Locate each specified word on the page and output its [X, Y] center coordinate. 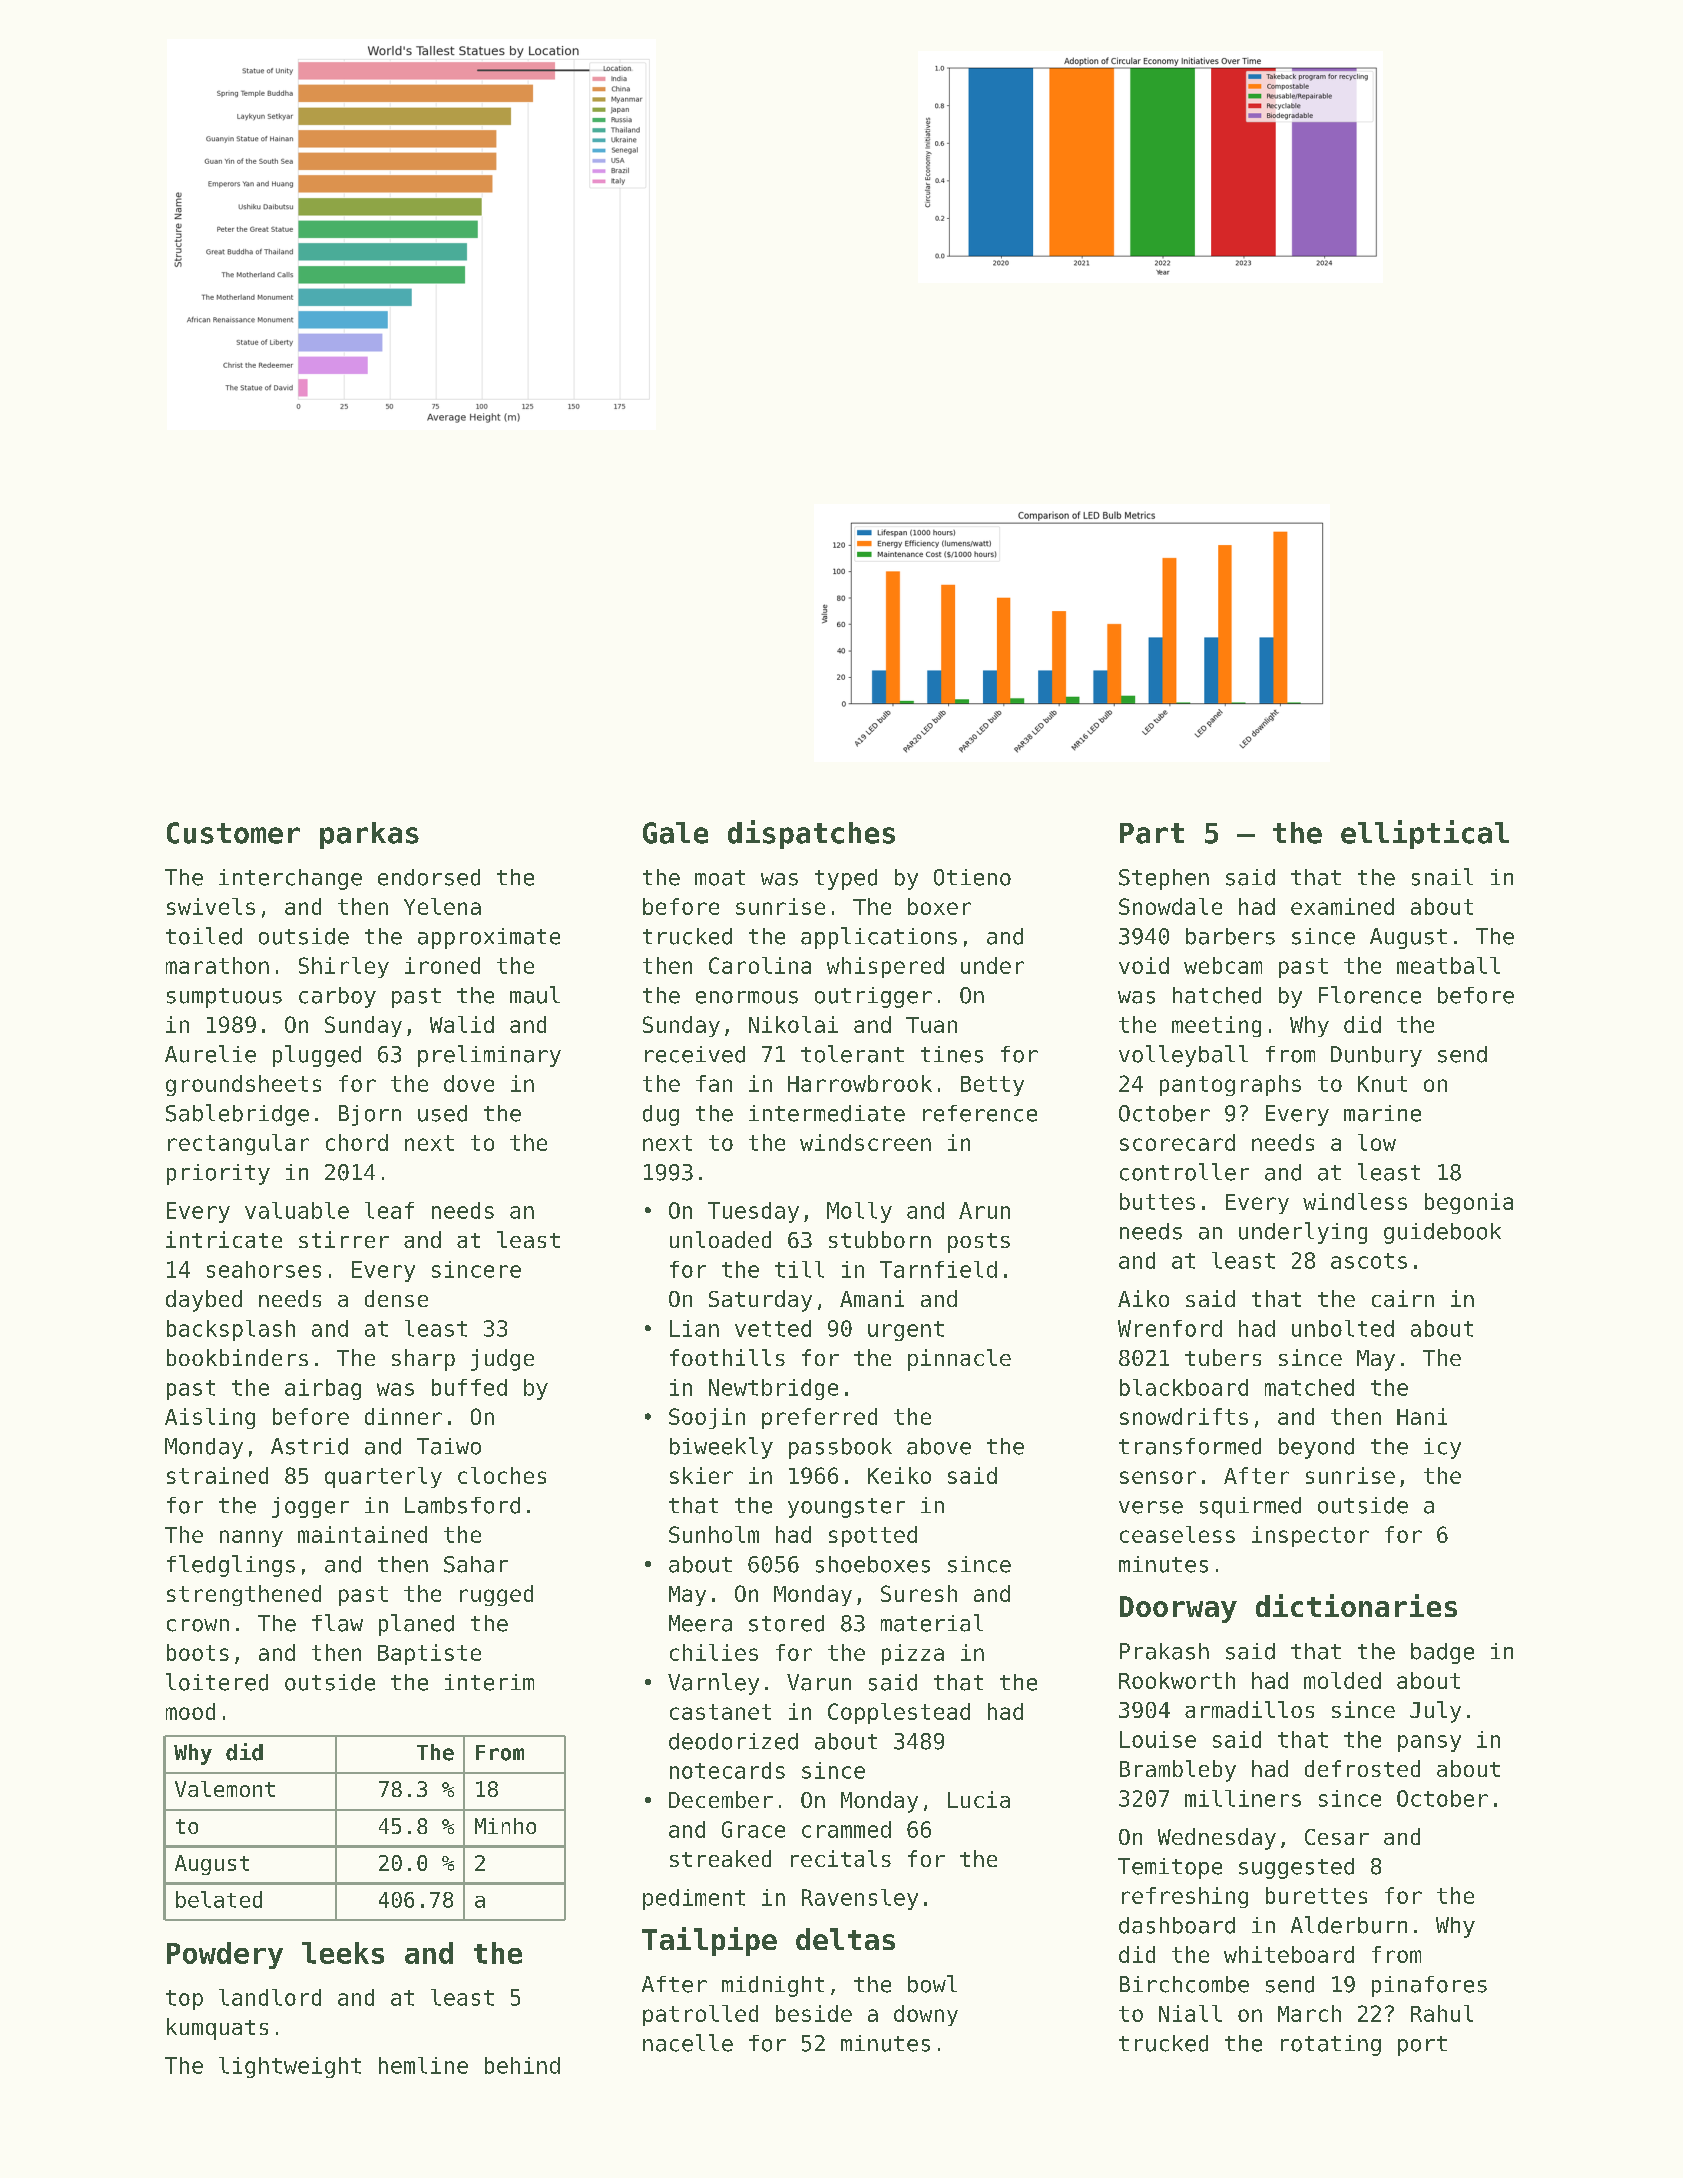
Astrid [309, 1446]
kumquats [217, 2029]
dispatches [811, 834]
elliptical [1425, 834]
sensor [1158, 1477]
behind [522, 2065]
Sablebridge [237, 1115]
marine [1382, 1113]
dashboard [1177, 1925]
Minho [505, 1826]
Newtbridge [773, 1389]
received [695, 1054]
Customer [233, 833]
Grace [753, 1829]
